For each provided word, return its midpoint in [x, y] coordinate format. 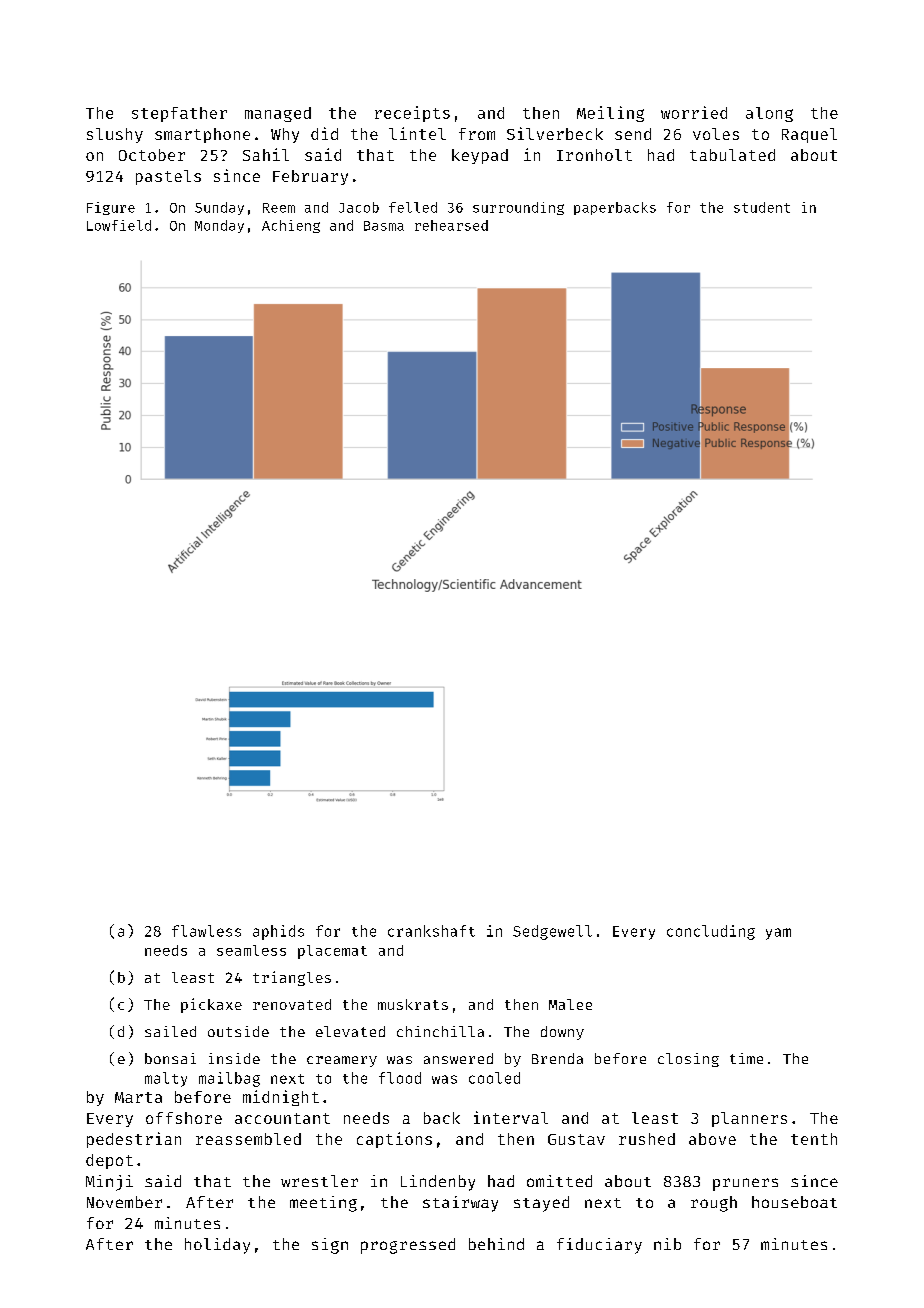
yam [778, 934]
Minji [109, 1183]
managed [278, 114]
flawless [206, 931]
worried [694, 112]
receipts [412, 114]
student [762, 207]
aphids [278, 932]
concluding [711, 932]
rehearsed [451, 225]
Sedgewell [552, 932]
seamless [251, 950]
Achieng [291, 226]
